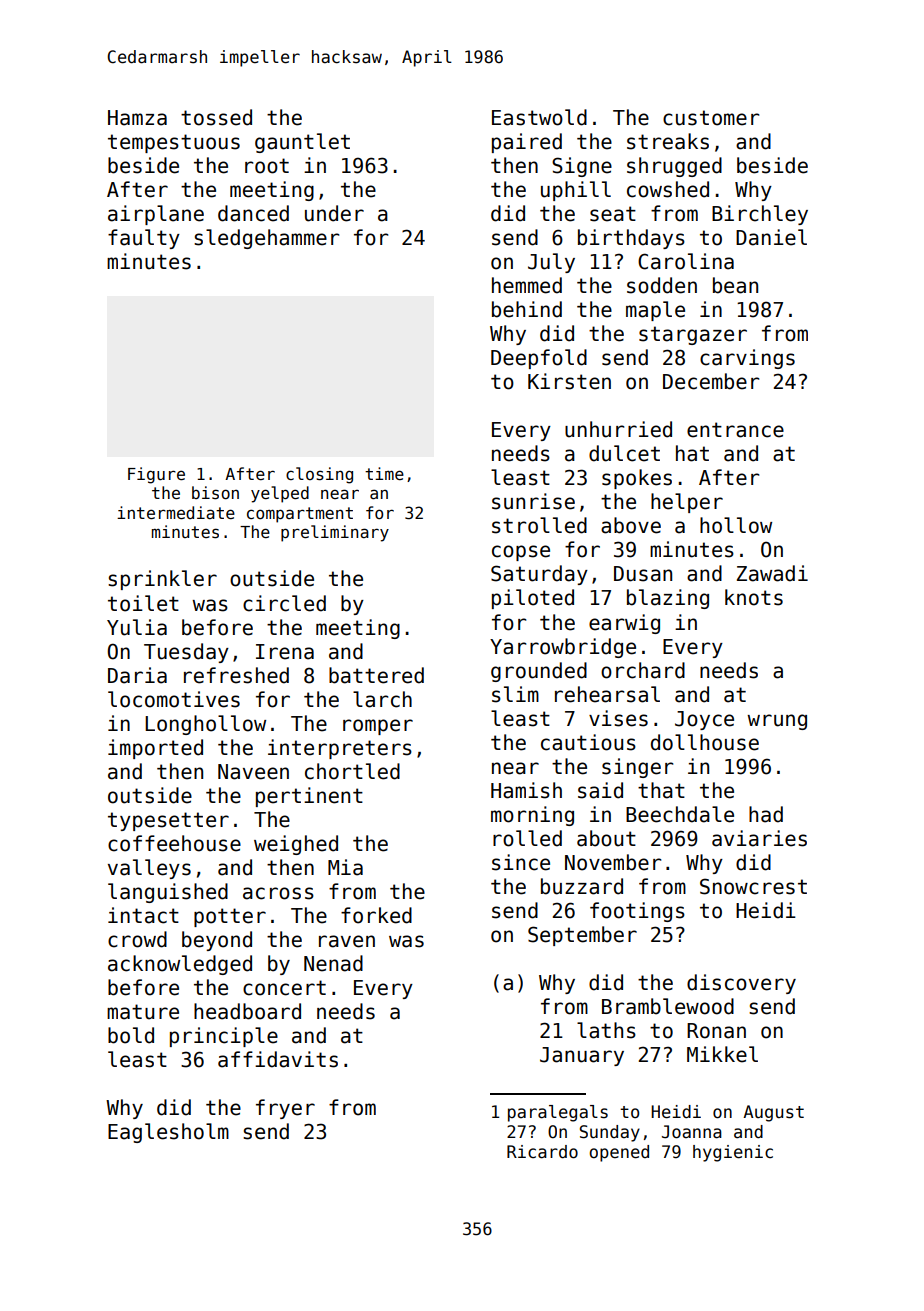  What do you see at coordinates (296, 845) in the screenshot?
I see `weighed` at bounding box center [296, 845].
